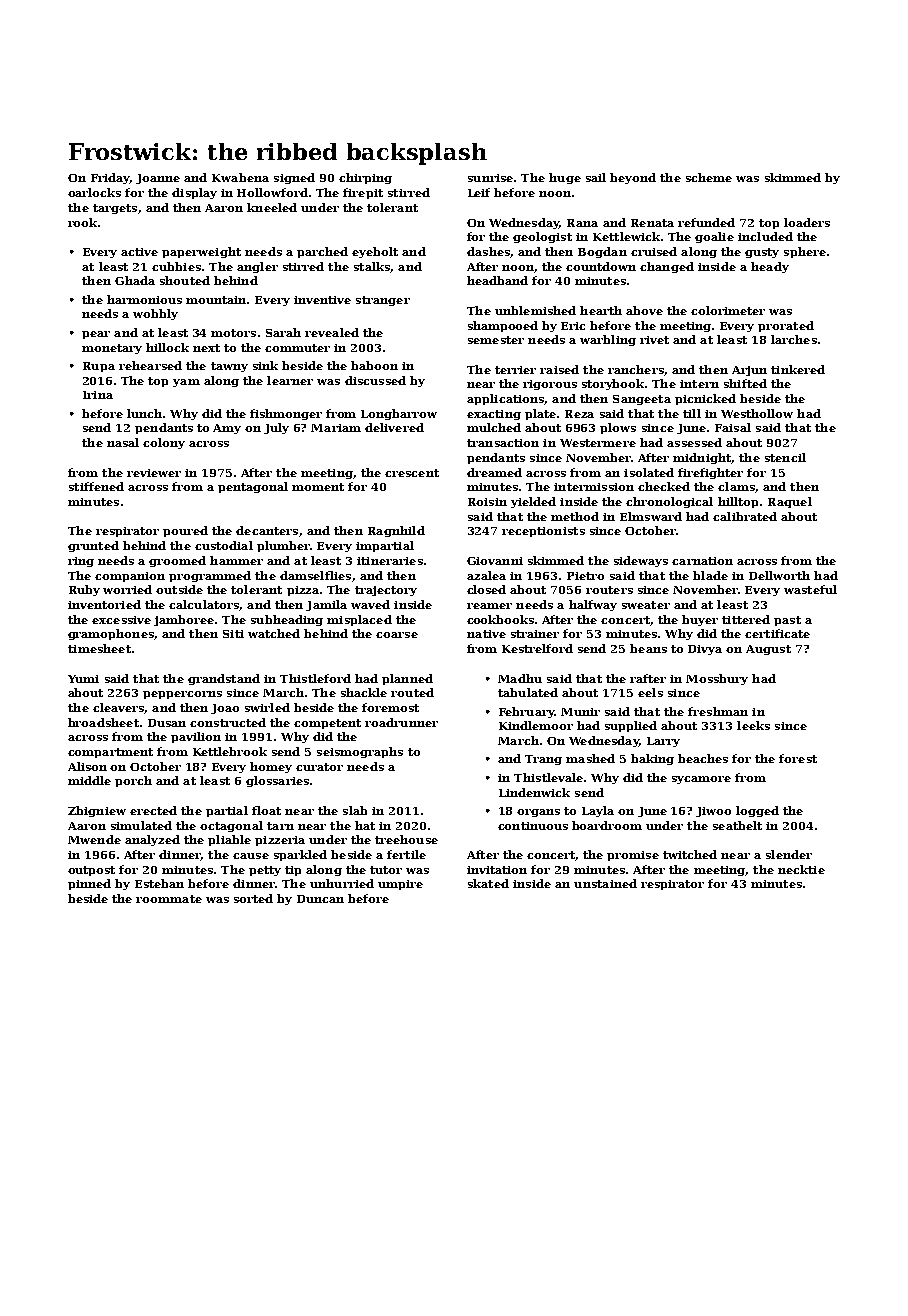 This image has height=1316, width=908. What do you see at coordinates (360, 752) in the image?
I see `seismographs` at bounding box center [360, 752].
